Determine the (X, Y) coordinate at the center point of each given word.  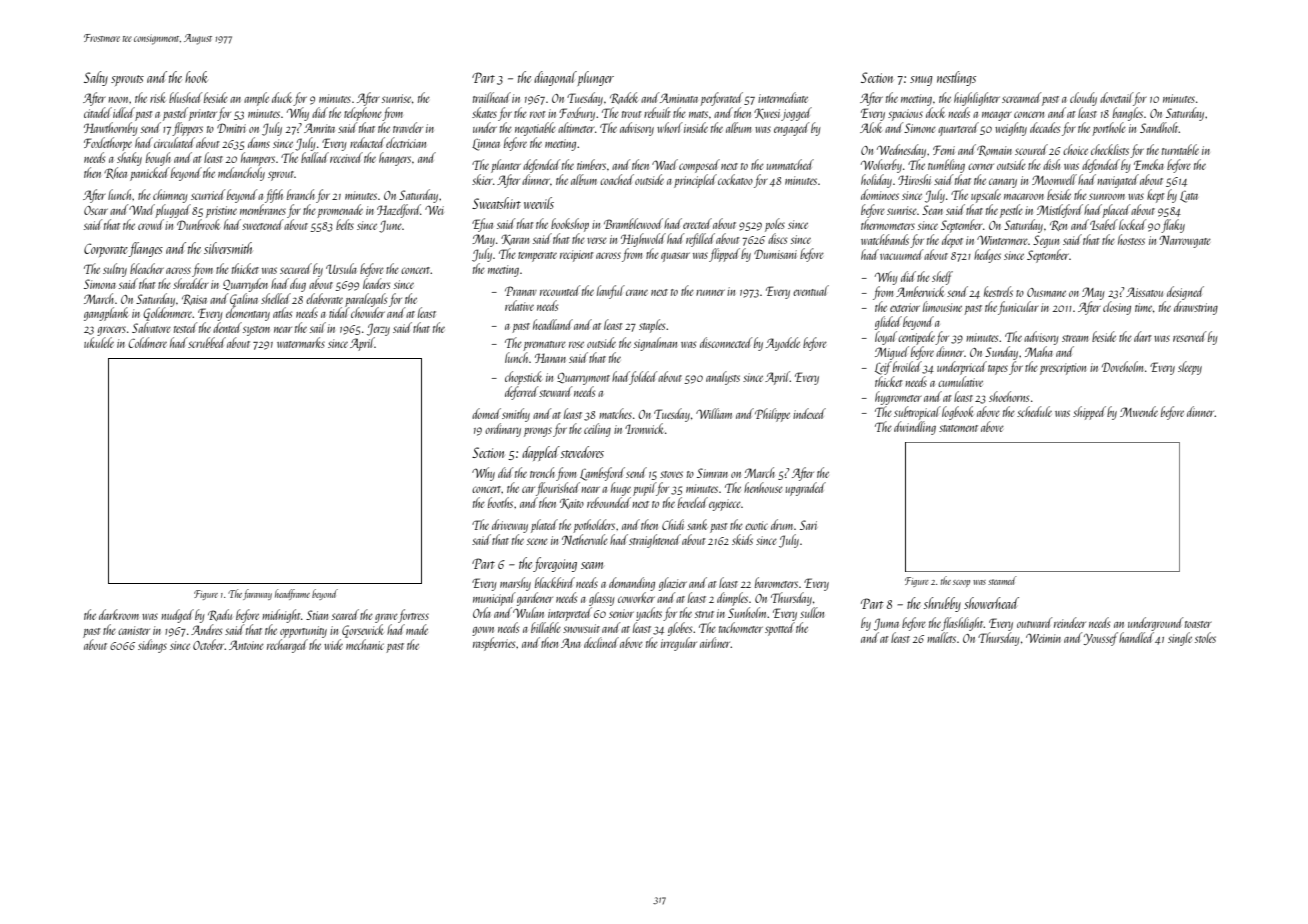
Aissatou (1144, 292)
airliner (715, 642)
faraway (257, 594)
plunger (595, 78)
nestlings (956, 78)
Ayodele (783, 344)
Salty (96, 78)
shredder (190, 283)
